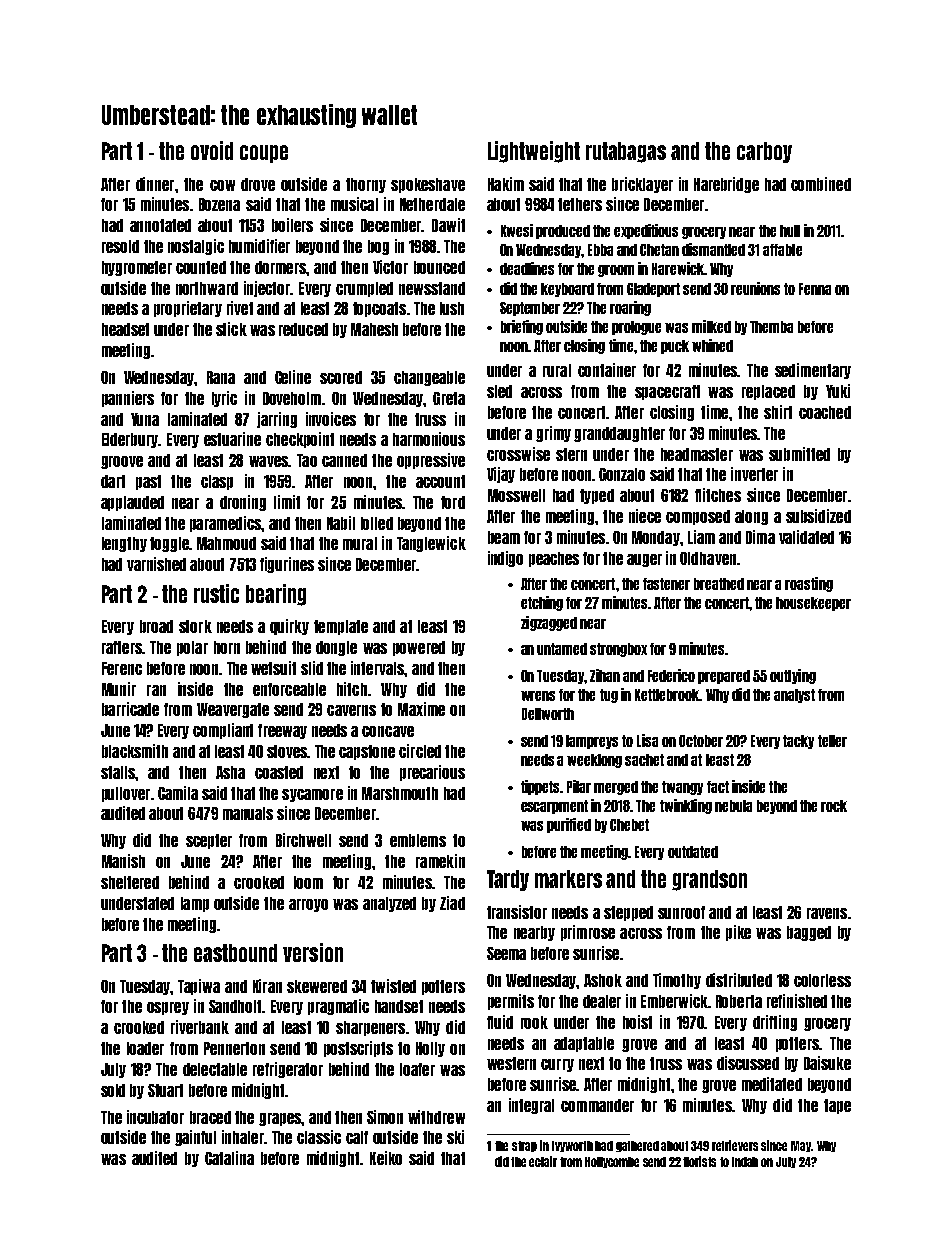  Describe the element at coordinates (813, 371) in the document. I see `sedimentary` at that location.
